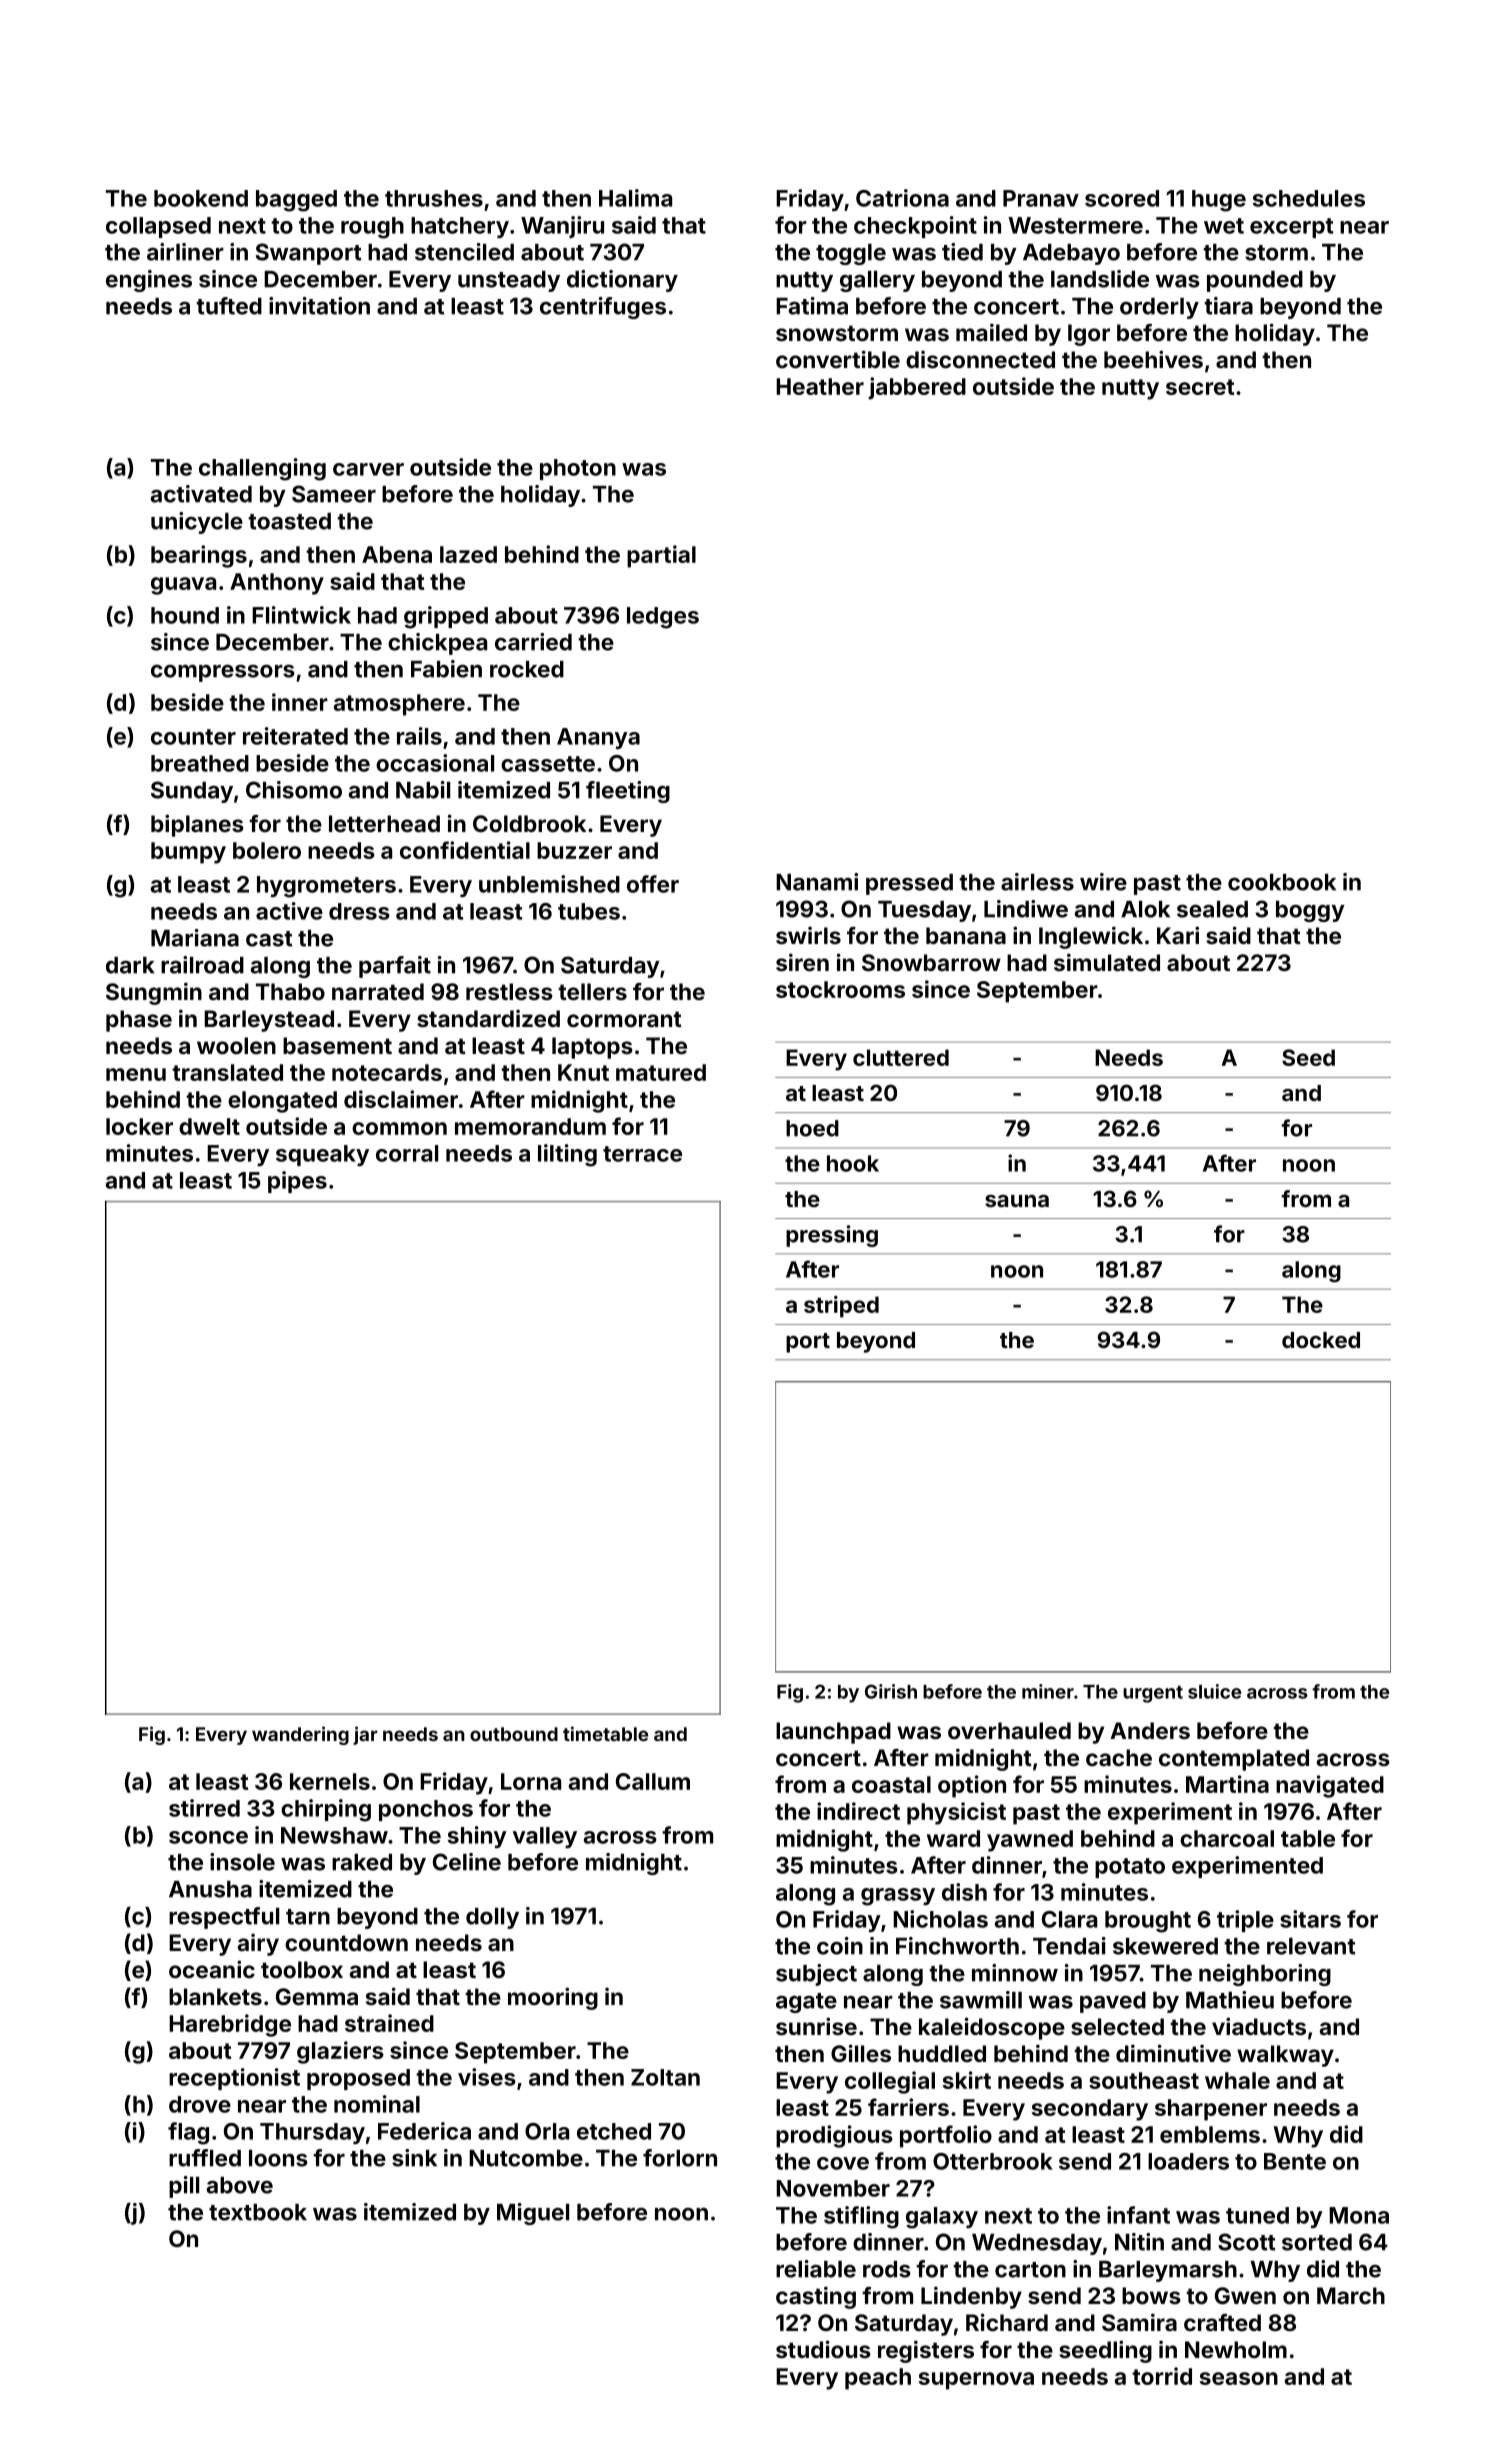 Image resolution: width=1496 pixels, height=2464 pixels. What do you see at coordinates (1200, 387) in the screenshot?
I see `secret` at bounding box center [1200, 387].
